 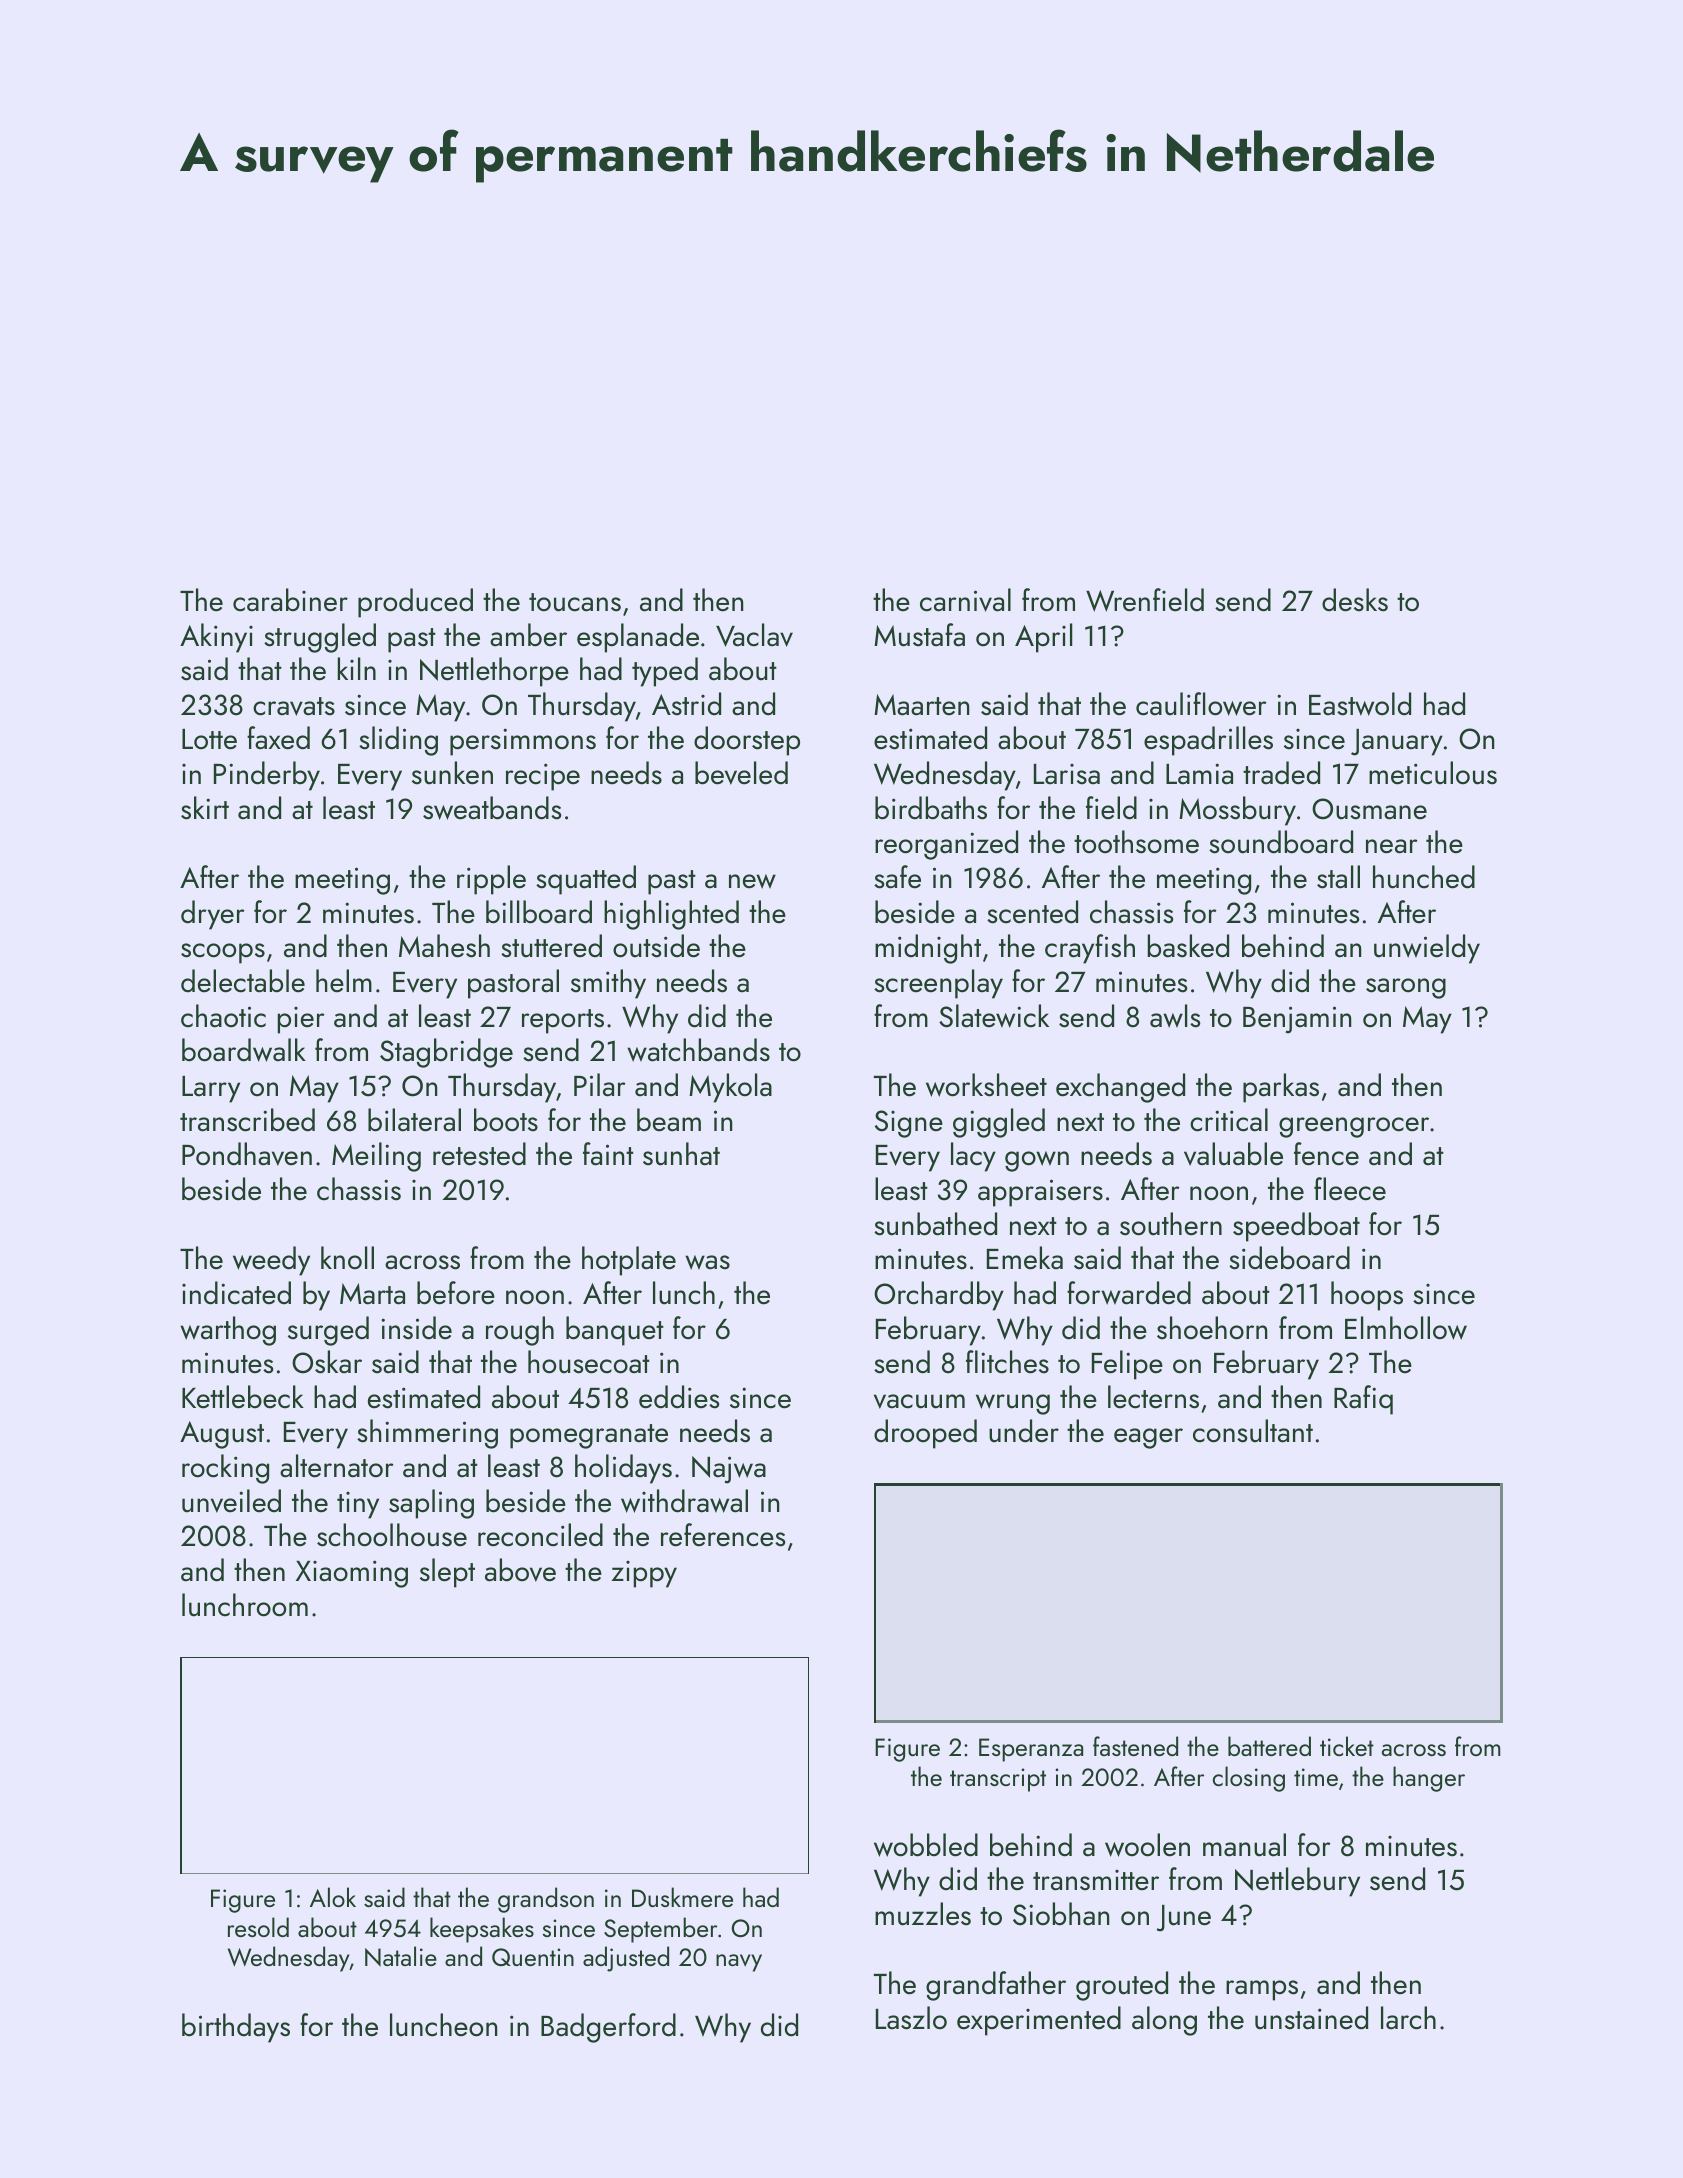 I want to click on Pondhaven, so click(x=247, y=1154).
